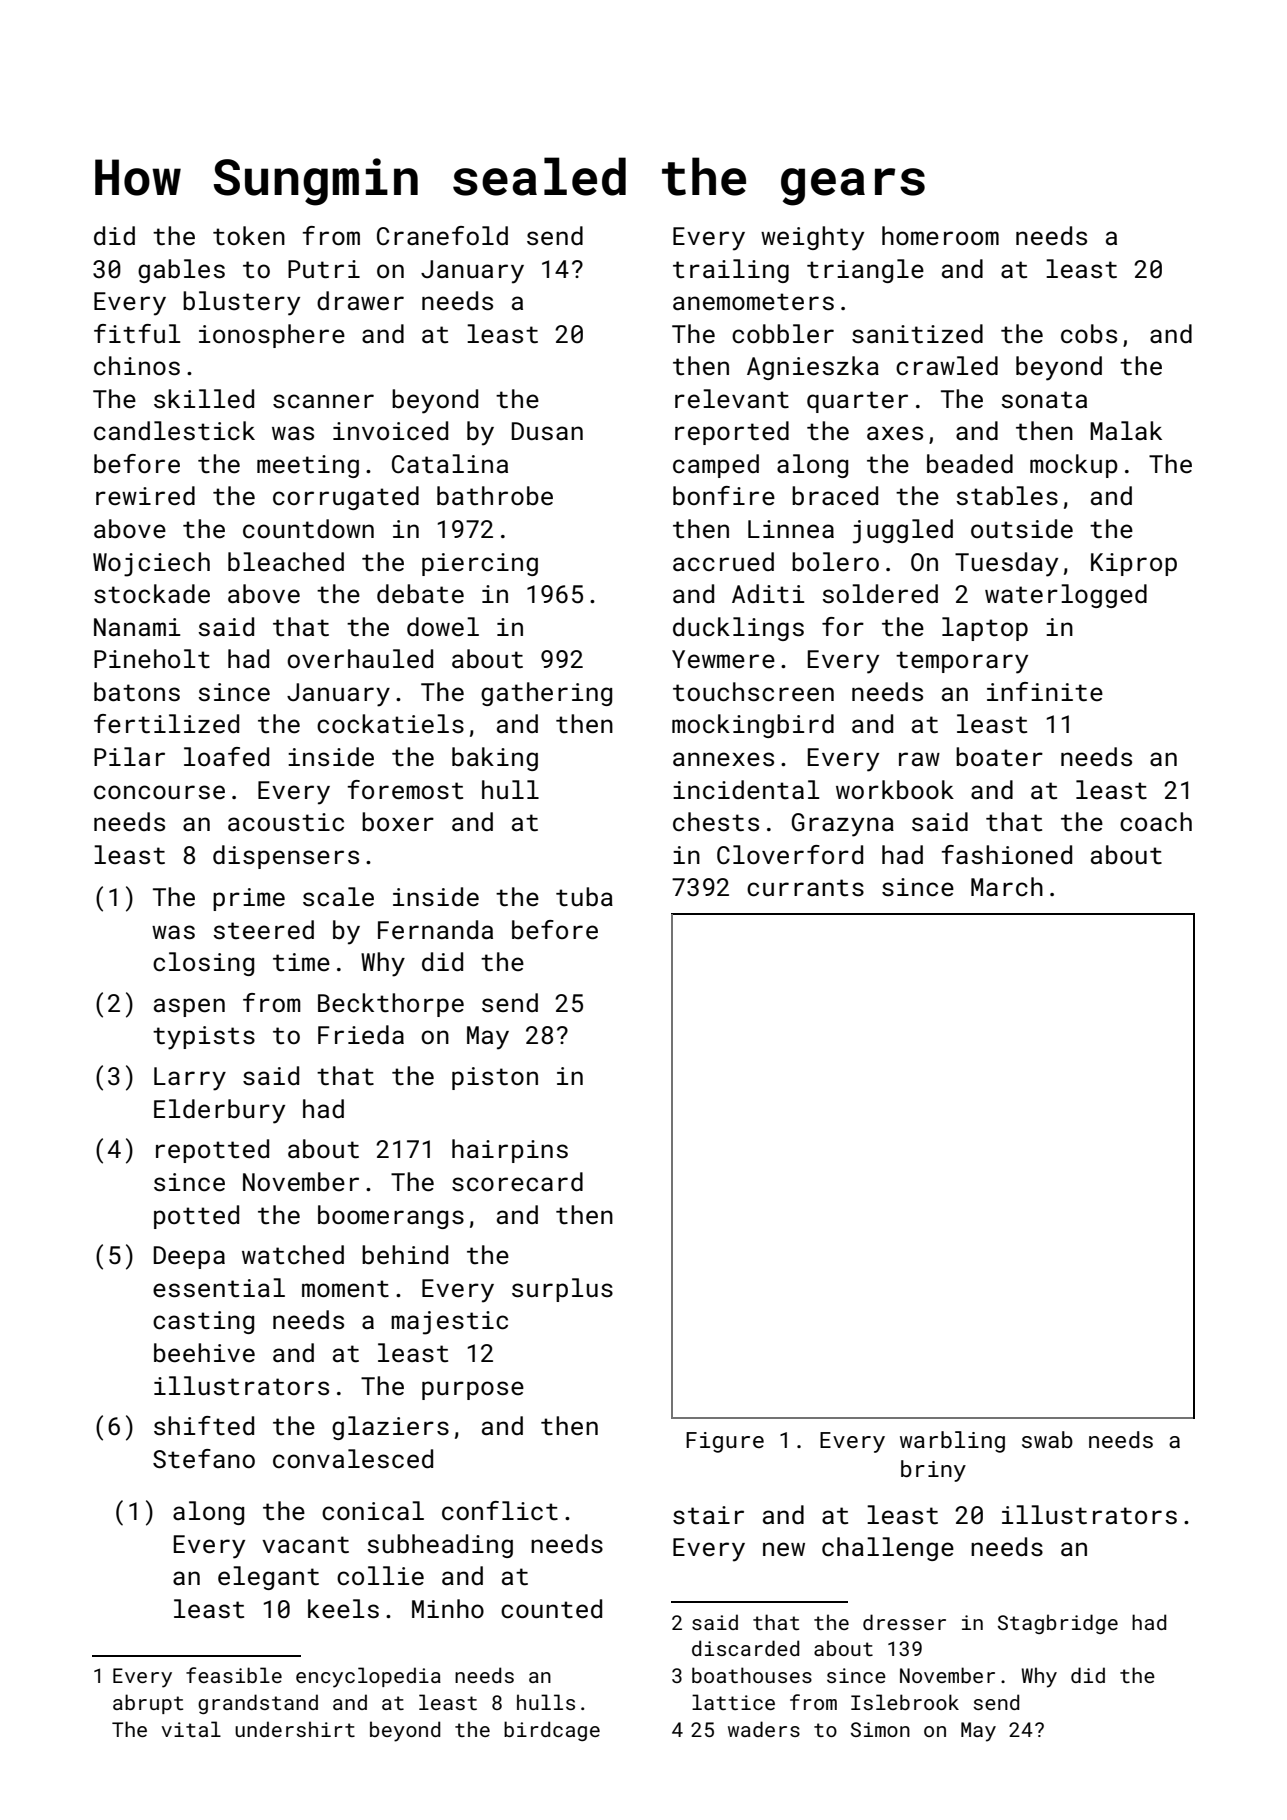 The height and width of the screenshot is (1820, 1287). What do you see at coordinates (547, 431) in the screenshot?
I see `Dusan` at bounding box center [547, 431].
